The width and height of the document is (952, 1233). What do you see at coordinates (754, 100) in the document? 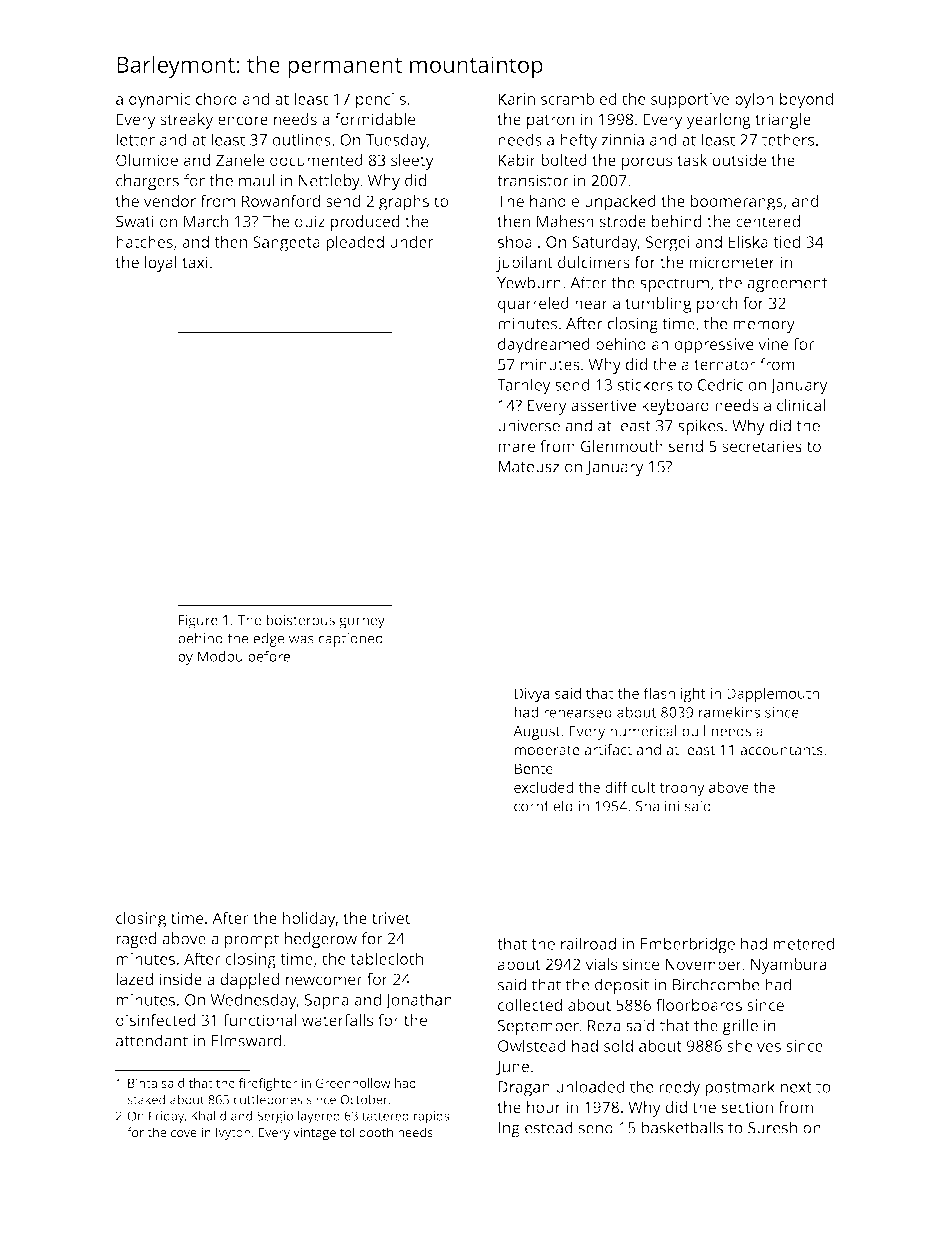
I see `pylon` at bounding box center [754, 100].
